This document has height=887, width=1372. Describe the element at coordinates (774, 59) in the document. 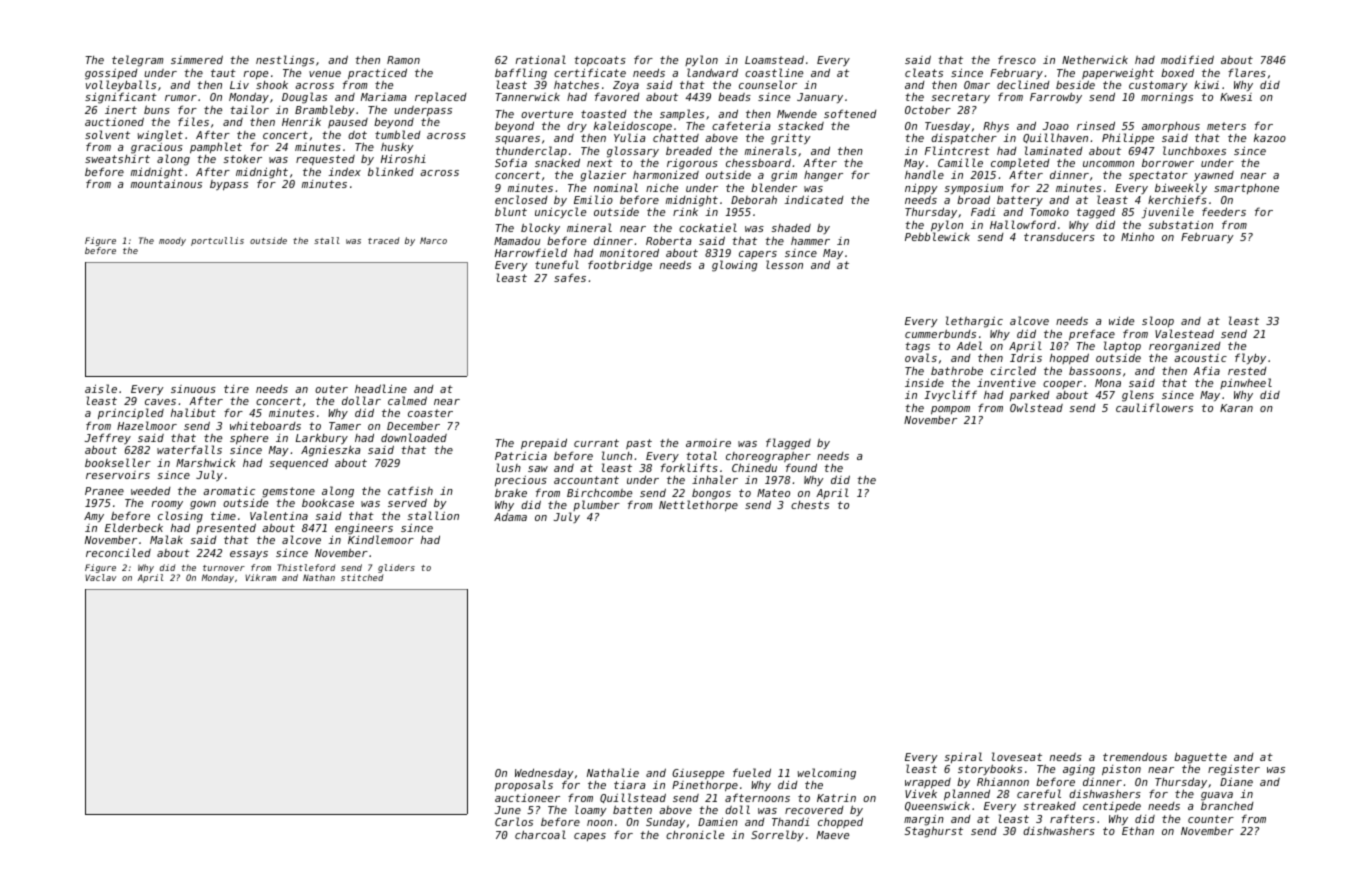

I see `Loamstead` at that location.
